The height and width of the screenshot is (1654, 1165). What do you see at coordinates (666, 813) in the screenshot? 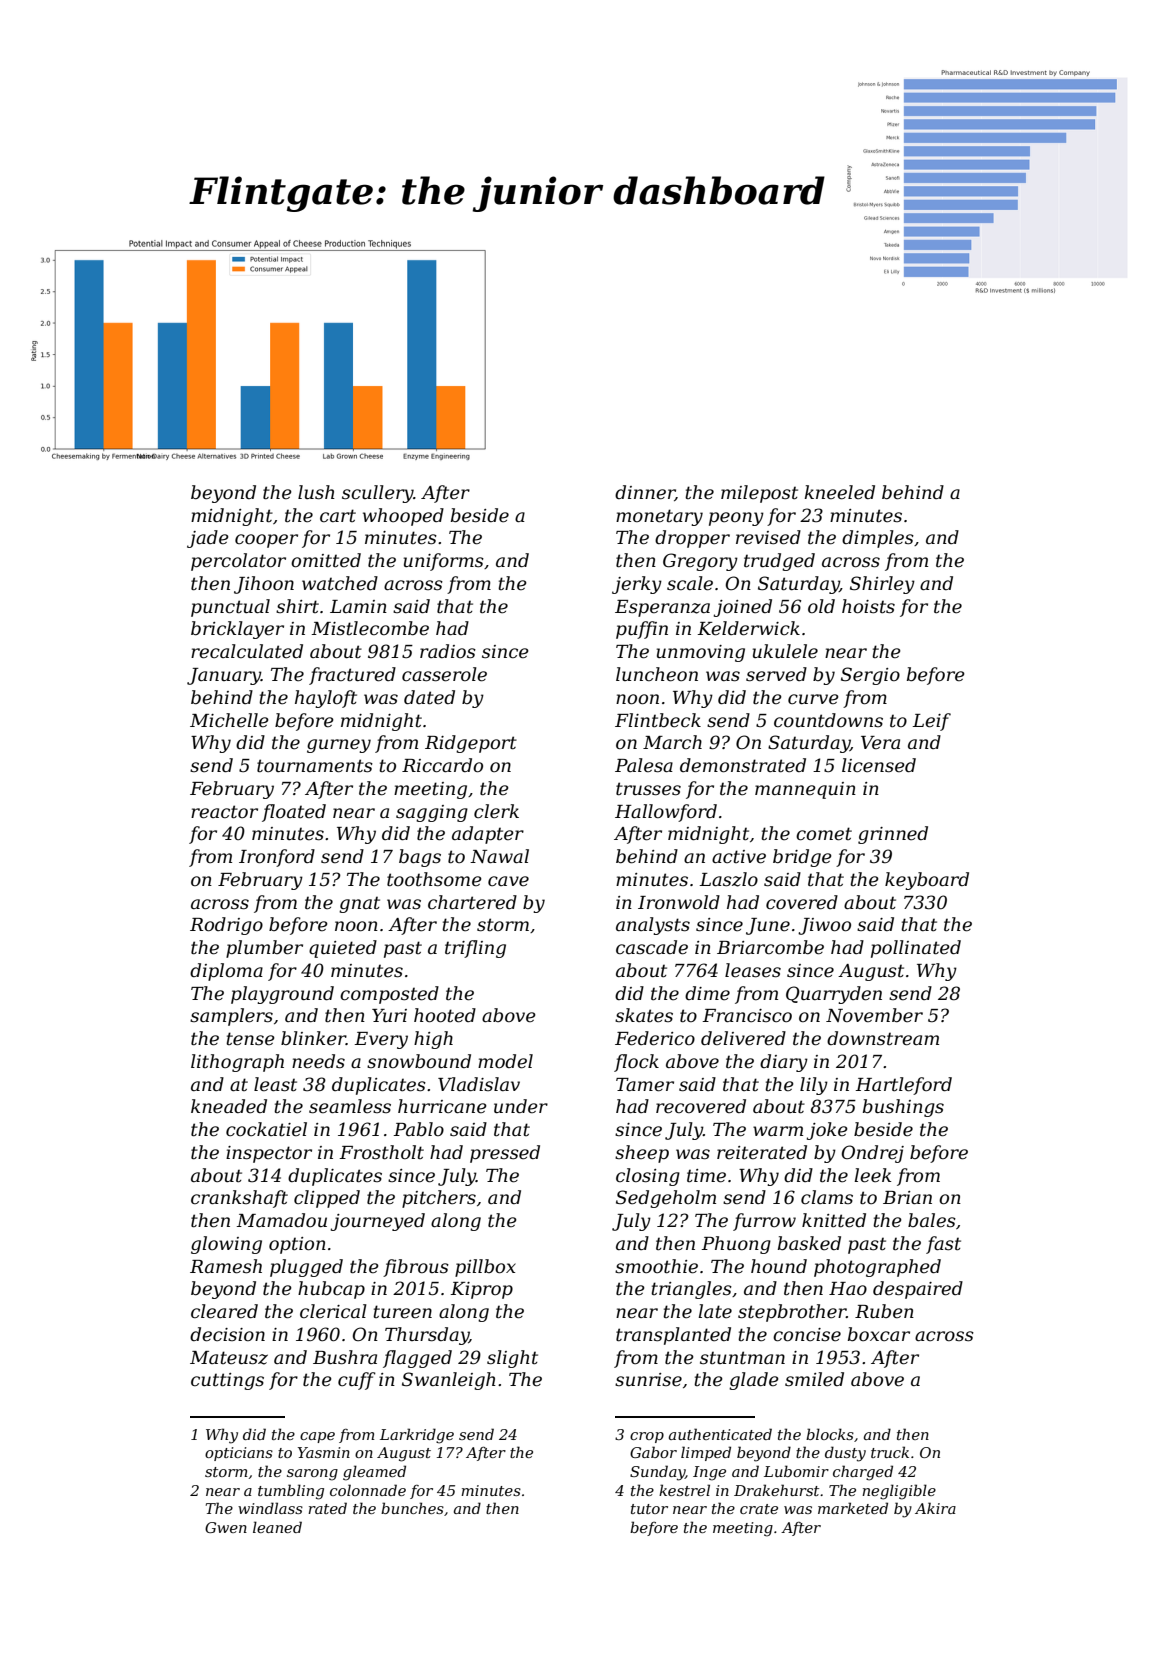
I see `Hallowford` at bounding box center [666, 813].
